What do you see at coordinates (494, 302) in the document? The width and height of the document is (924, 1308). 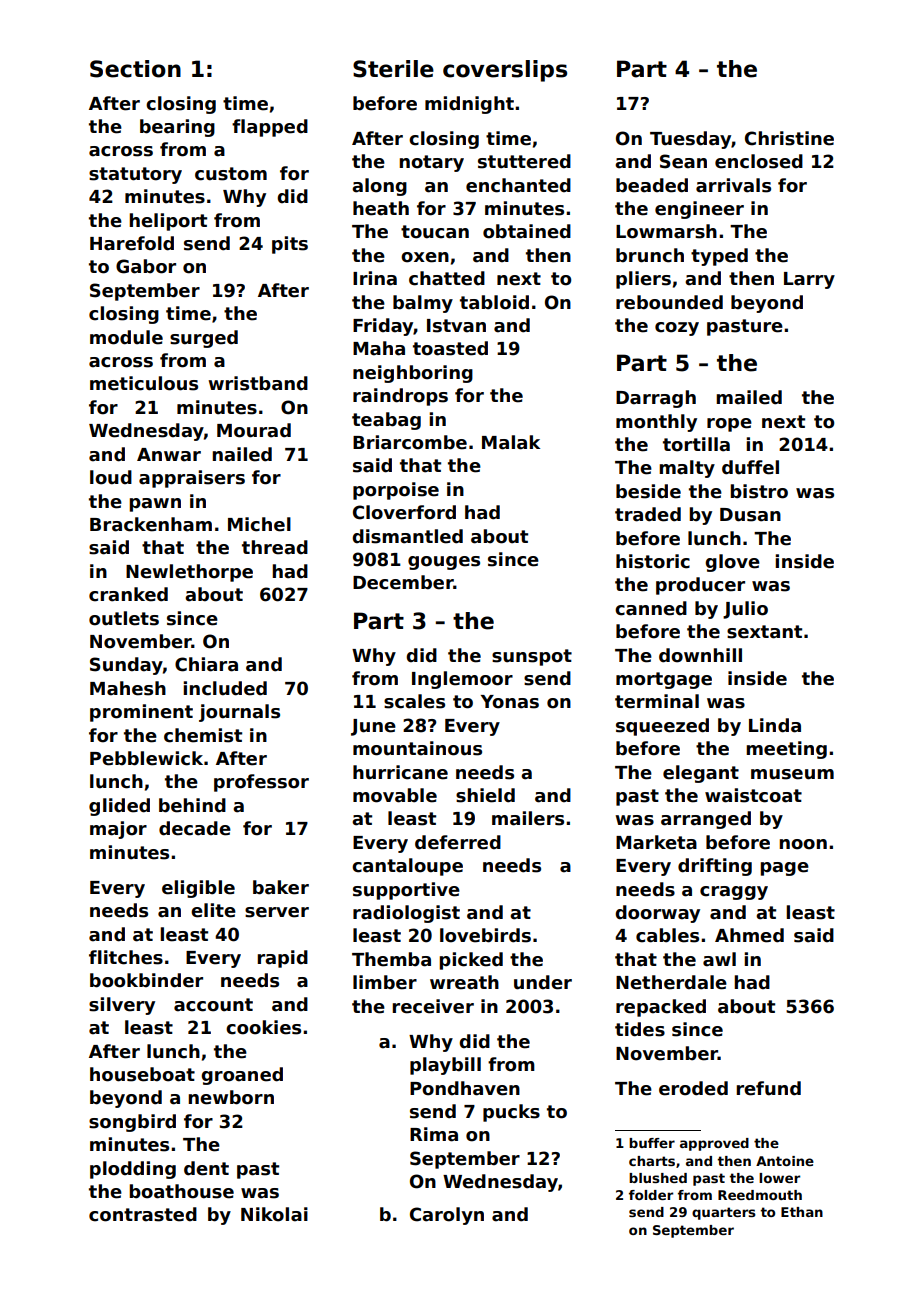 I see `tabloid` at bounding box center [494, 302].
